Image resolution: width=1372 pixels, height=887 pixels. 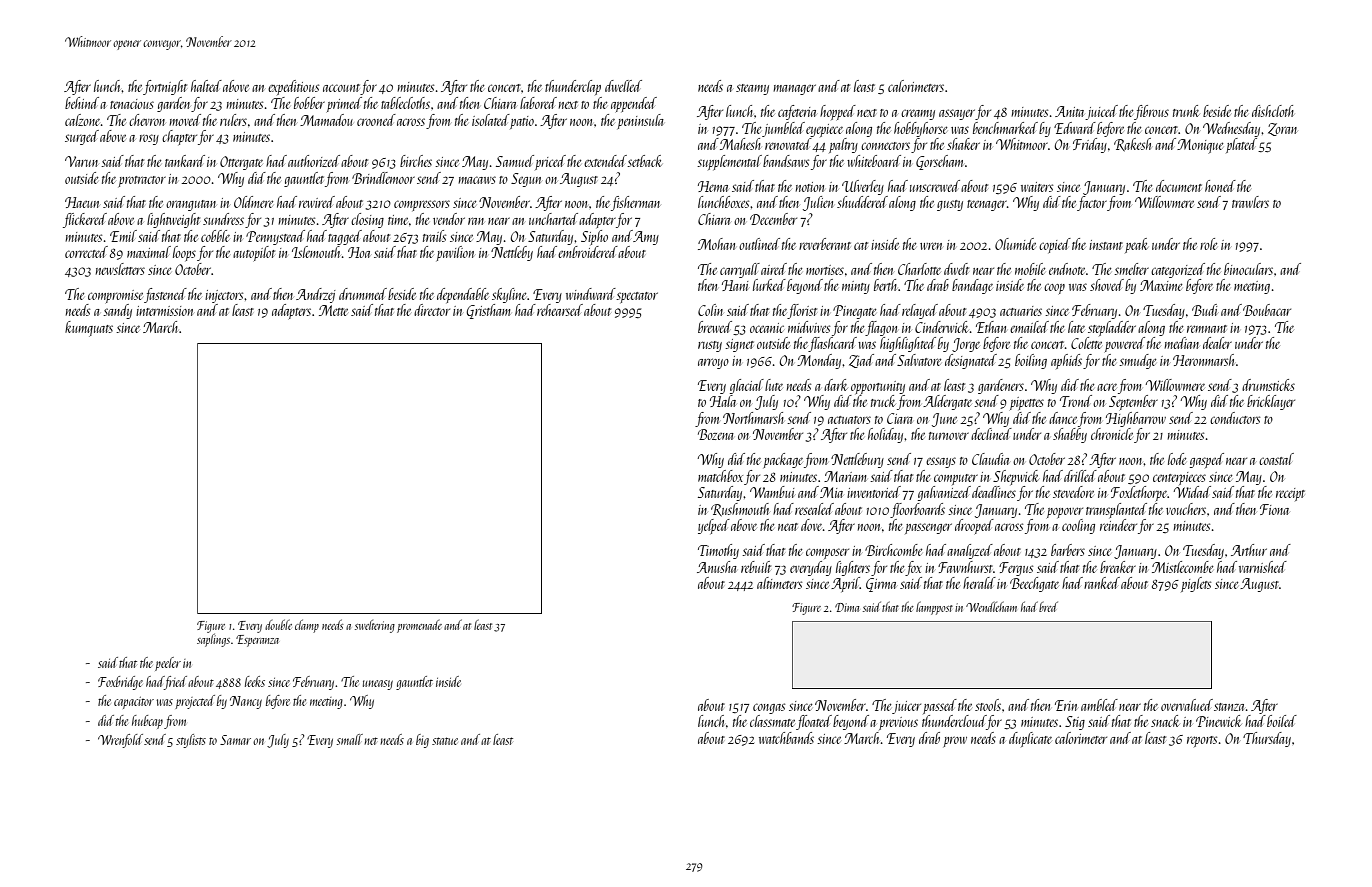 I want to click on Dima, so click(x=847, y=607).
